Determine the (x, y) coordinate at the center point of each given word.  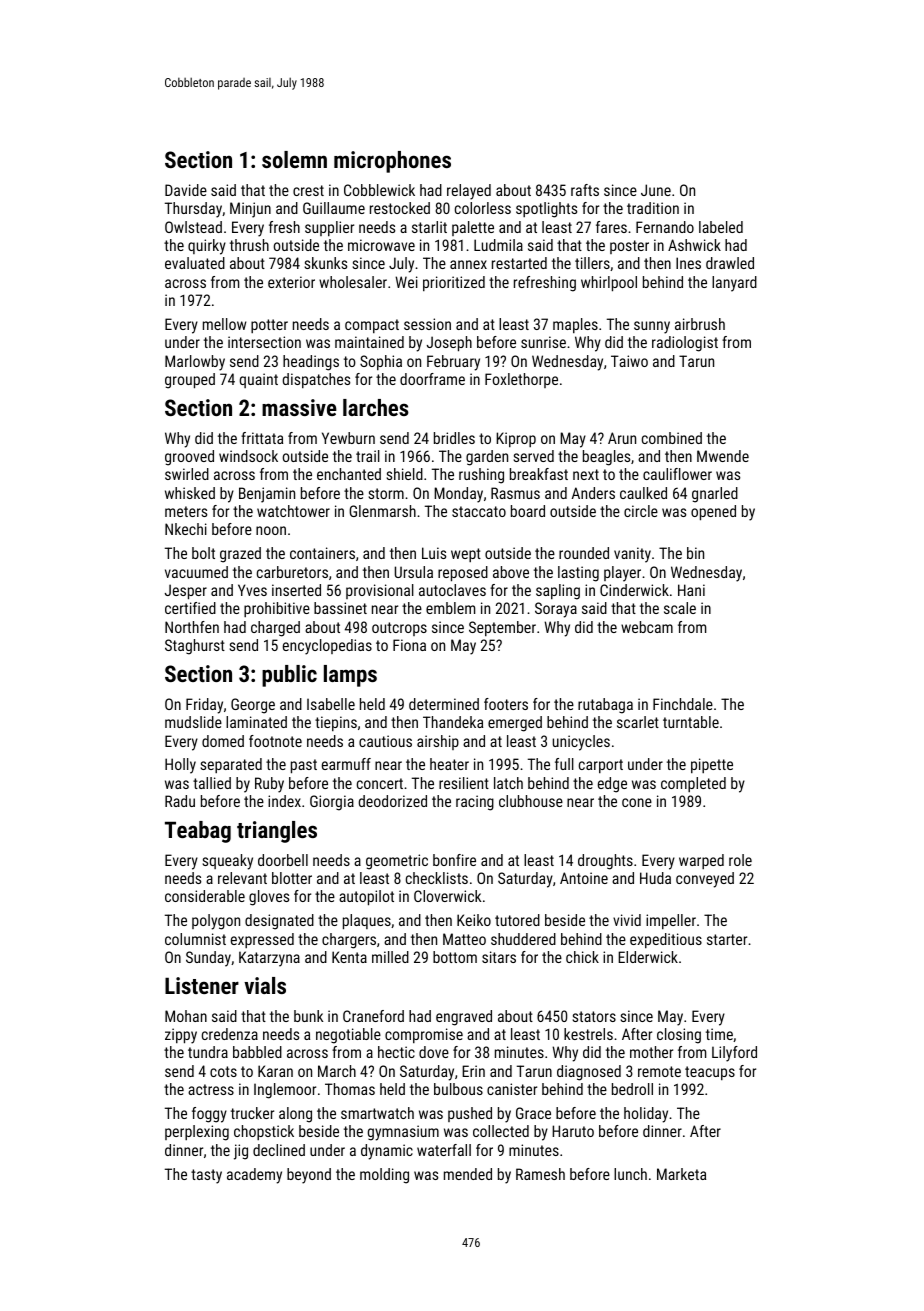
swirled (187, 474)
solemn (294, 159)
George (253, 706)
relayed (469, 192)
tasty (206, 1176)
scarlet (638, 722)
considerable (205, 896)
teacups (710, 1073)
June (656, 190)
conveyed (705, 880)
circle (641, 511)
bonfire (454, 860)
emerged (515, 724)
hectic (396, 1052)
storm (386, 493)
